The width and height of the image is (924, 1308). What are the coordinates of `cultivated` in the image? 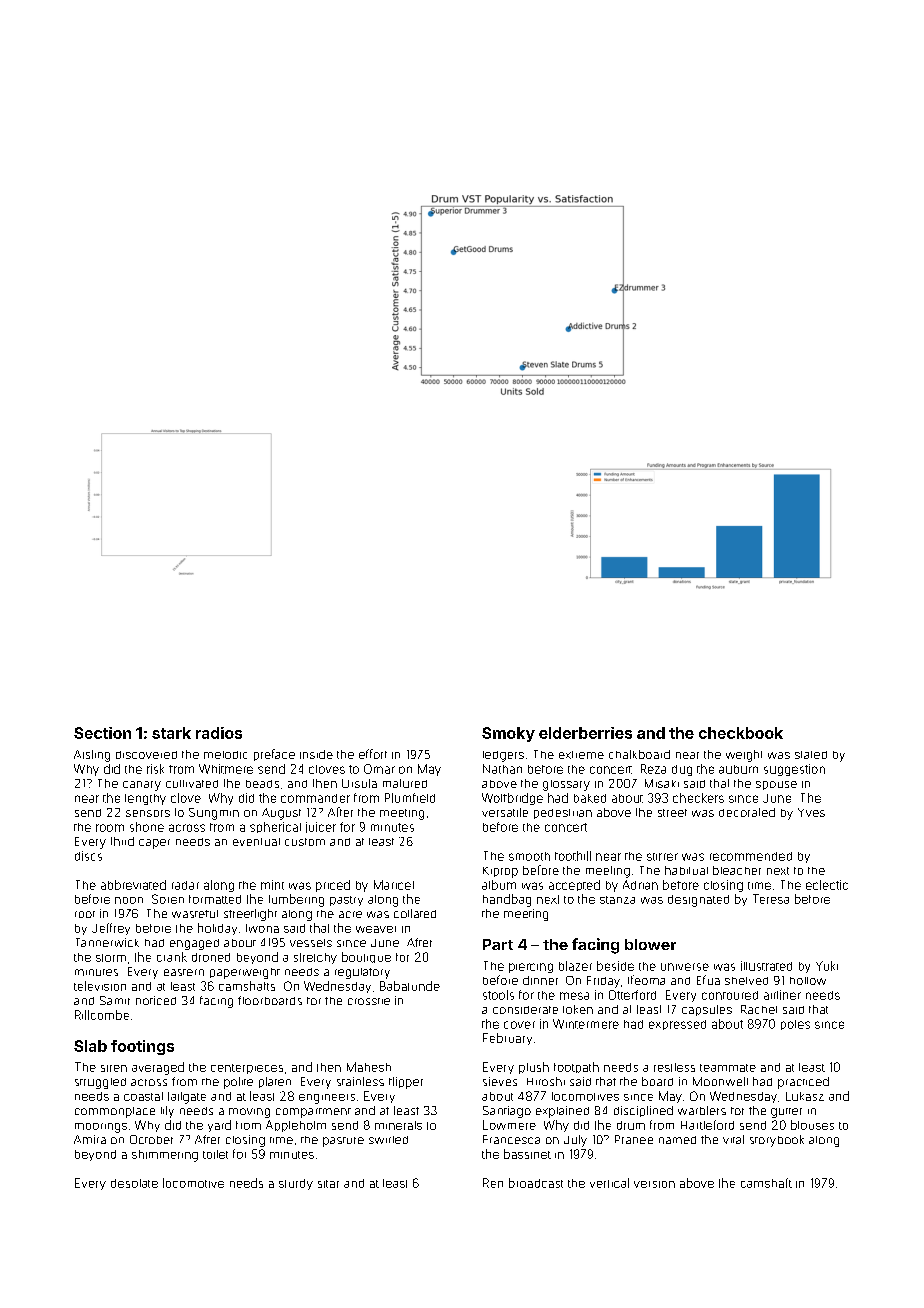 It's located at (192, 784).
